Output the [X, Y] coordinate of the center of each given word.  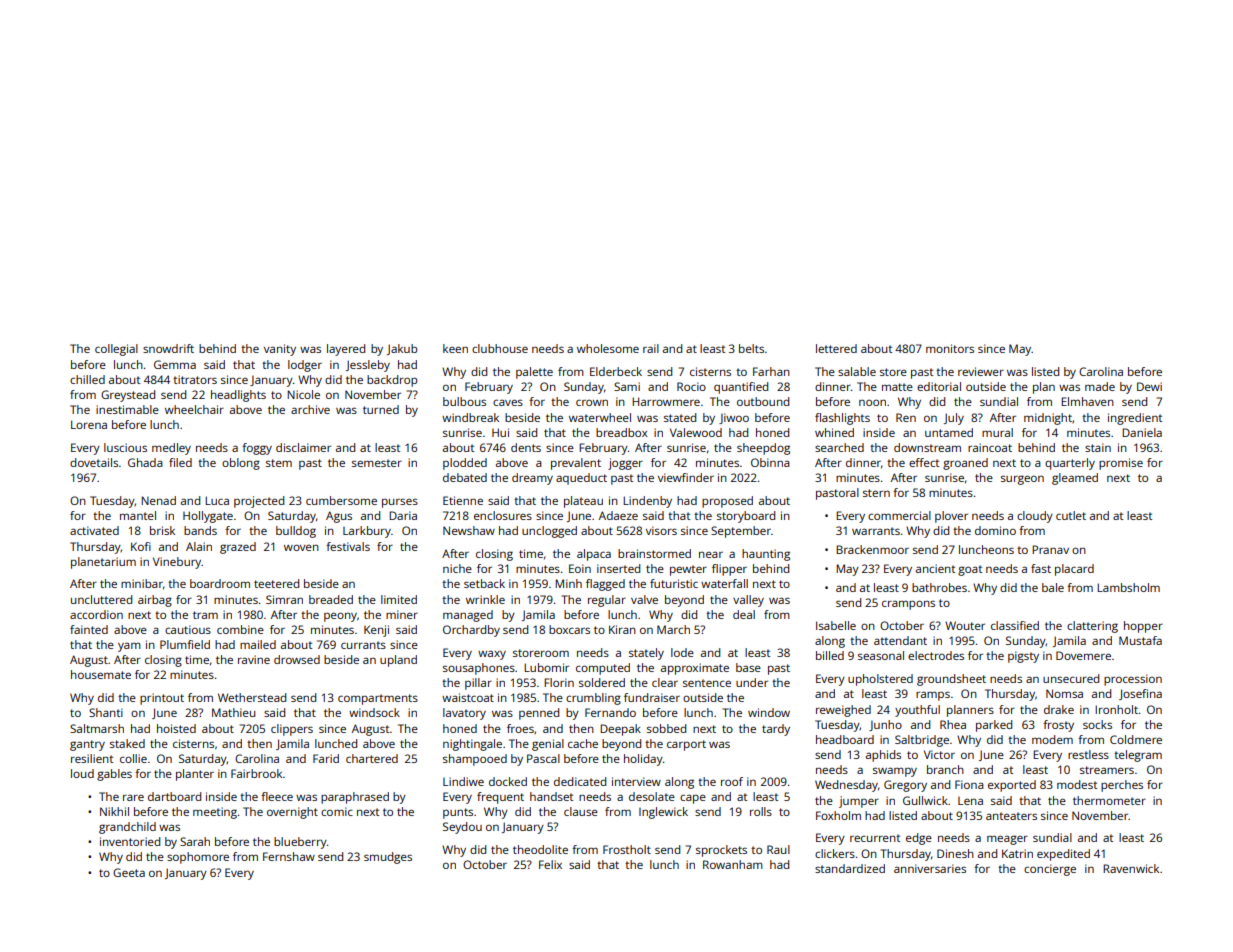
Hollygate [208, 517]
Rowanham [733, 864]
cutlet [1071, 515]
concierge [1050, 870]
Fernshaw [289, 856]
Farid [326, 758]
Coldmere [1136, 739]
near [711, 554]
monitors [950, 348]
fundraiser [652, 697]
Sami [627, 386]
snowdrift [168, 348]
